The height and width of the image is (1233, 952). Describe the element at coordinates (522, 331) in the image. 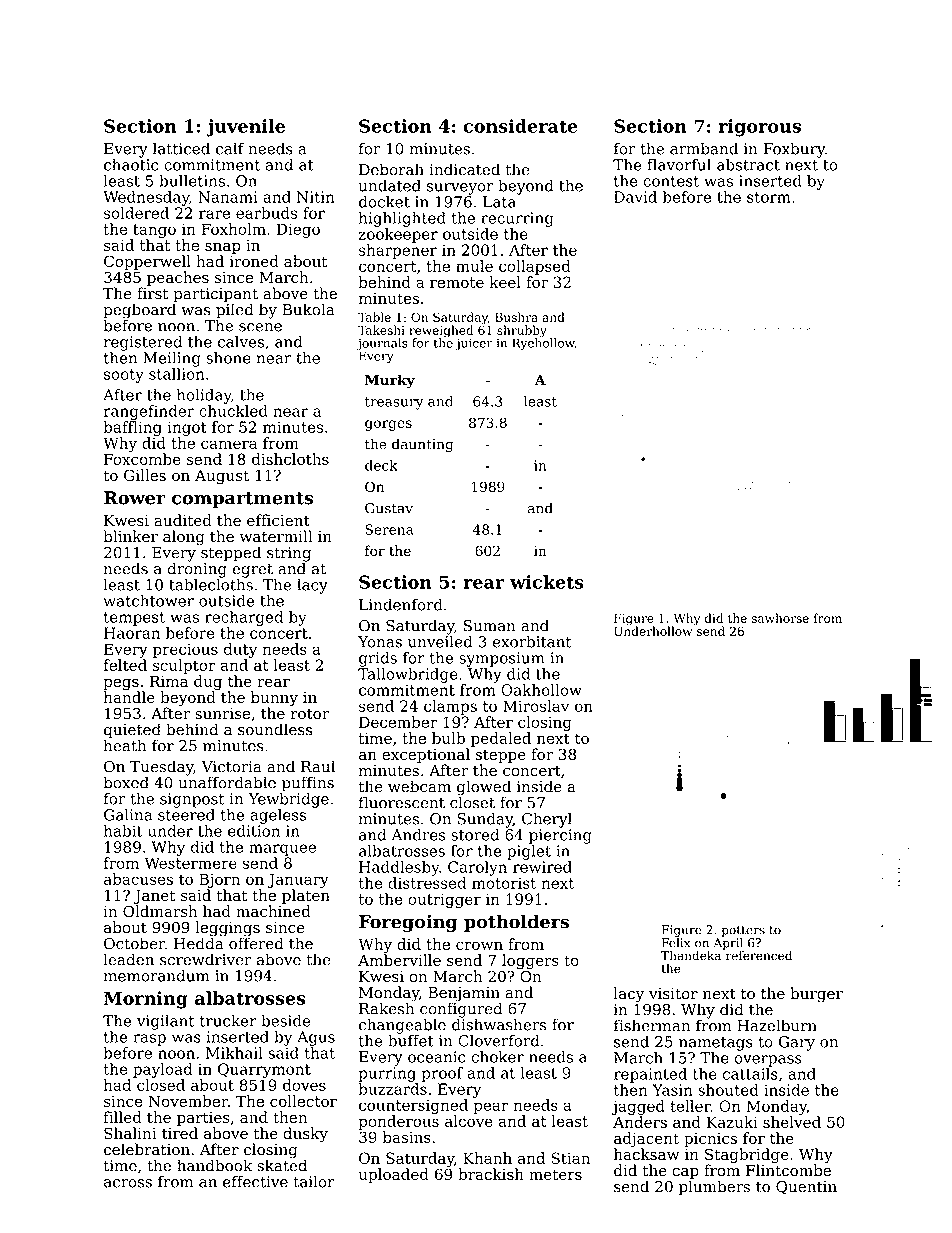

I see `shrubby` at that location.
